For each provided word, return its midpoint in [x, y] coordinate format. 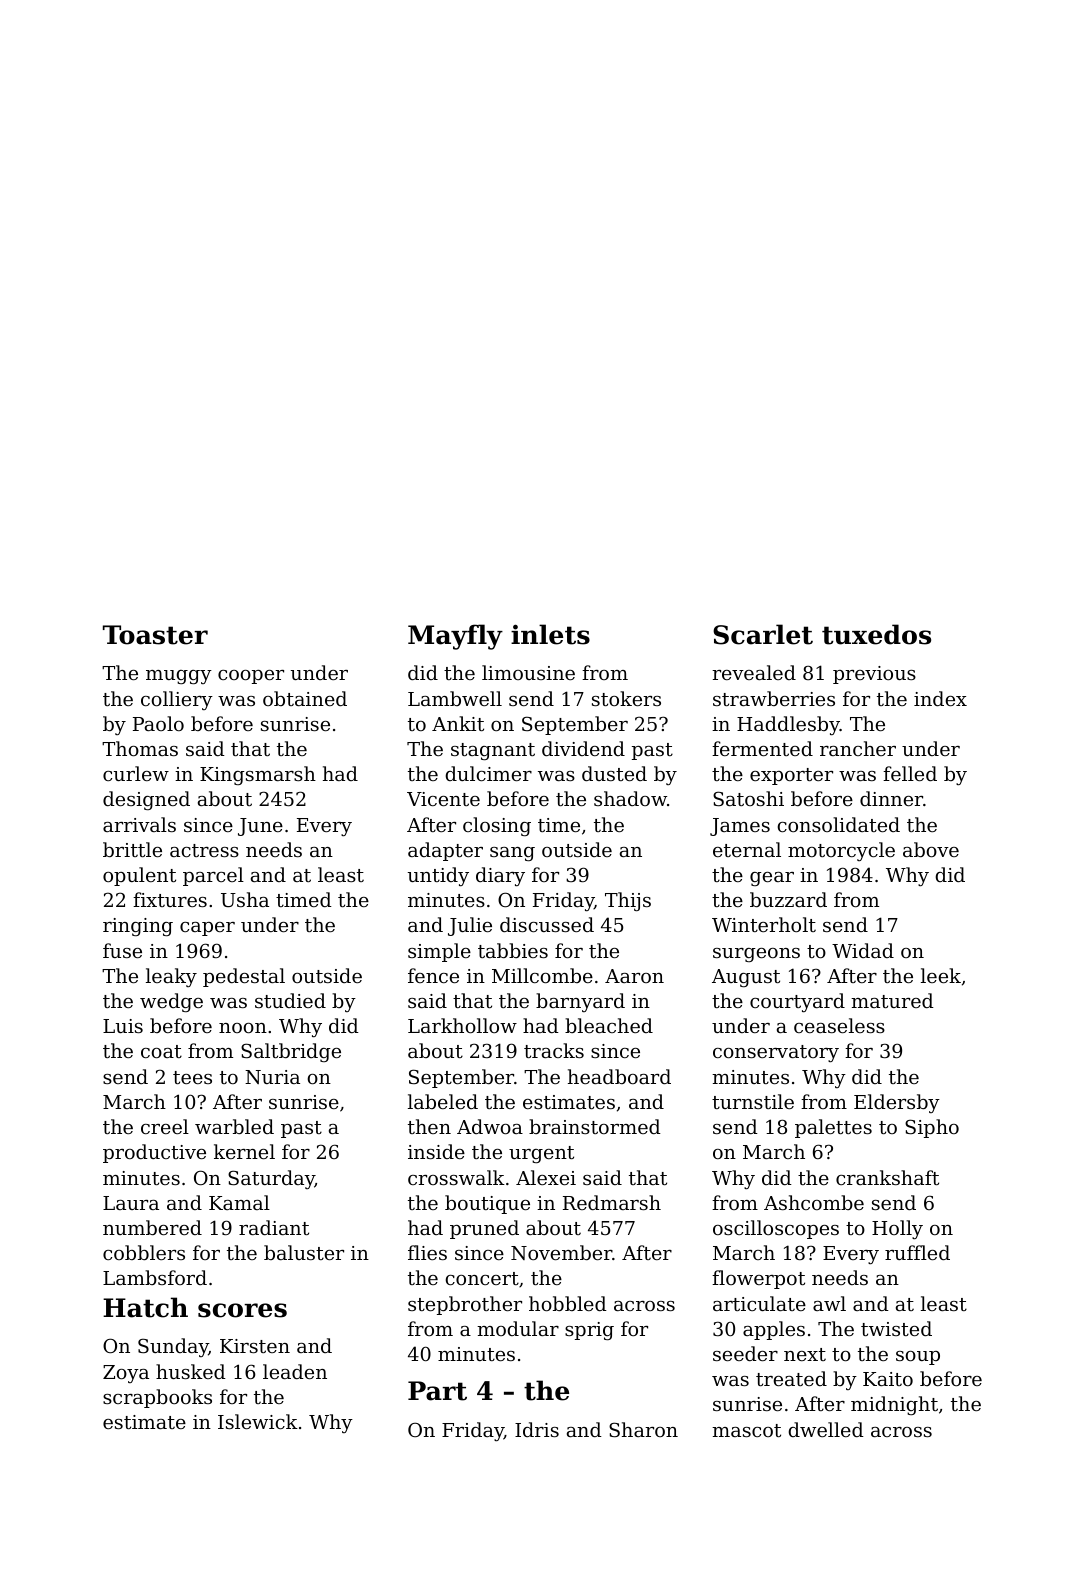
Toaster [155, 635]
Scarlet [763, 634]
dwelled [826, 1429]
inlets [550, 634]
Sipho [932, 1128]
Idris [537, 1429]
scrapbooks [157, 1398]
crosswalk [456, 1177]
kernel [244, 1151]
